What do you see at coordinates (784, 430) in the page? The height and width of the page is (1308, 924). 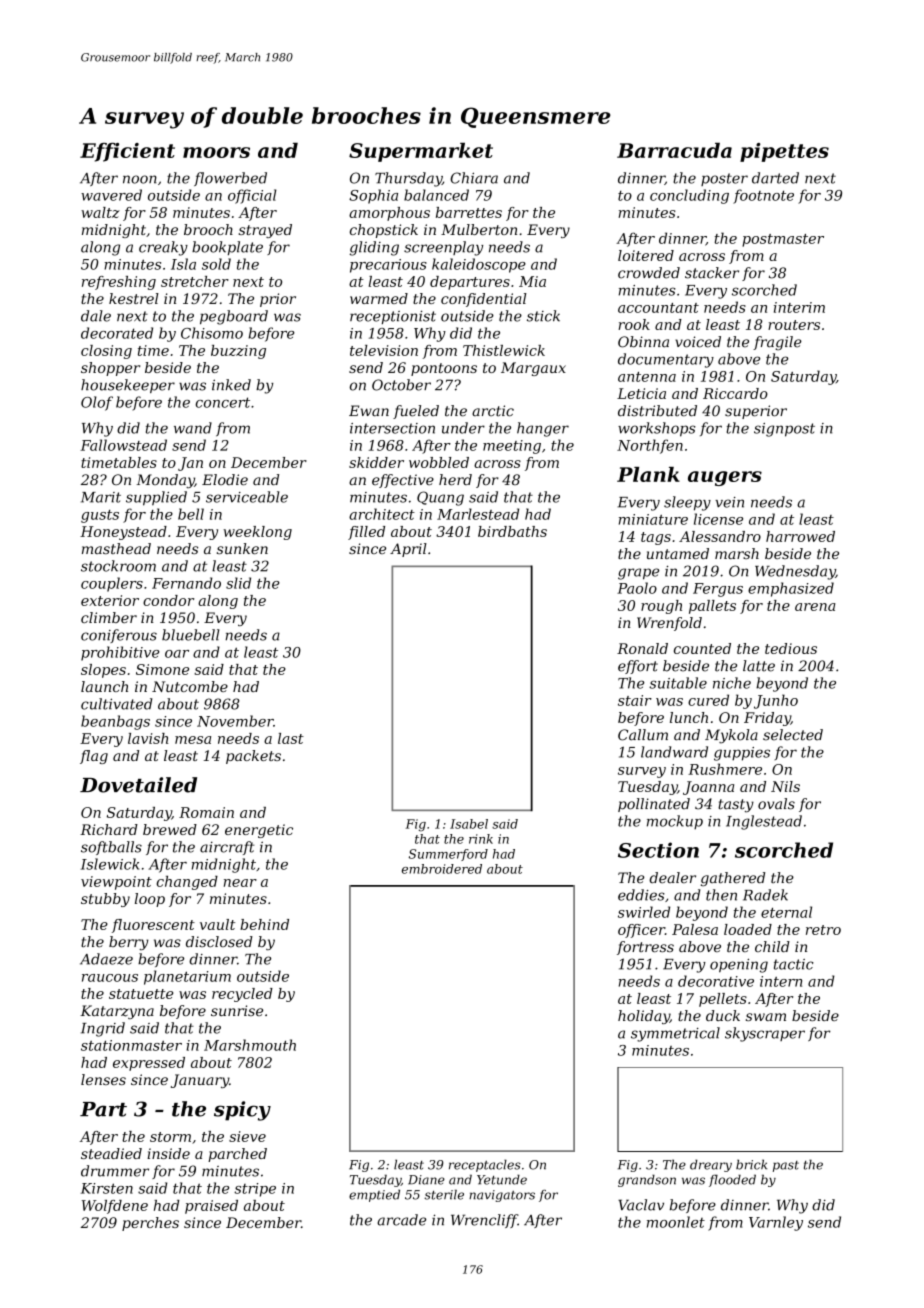 I see `signpost` at bounding box center [784, 430].
